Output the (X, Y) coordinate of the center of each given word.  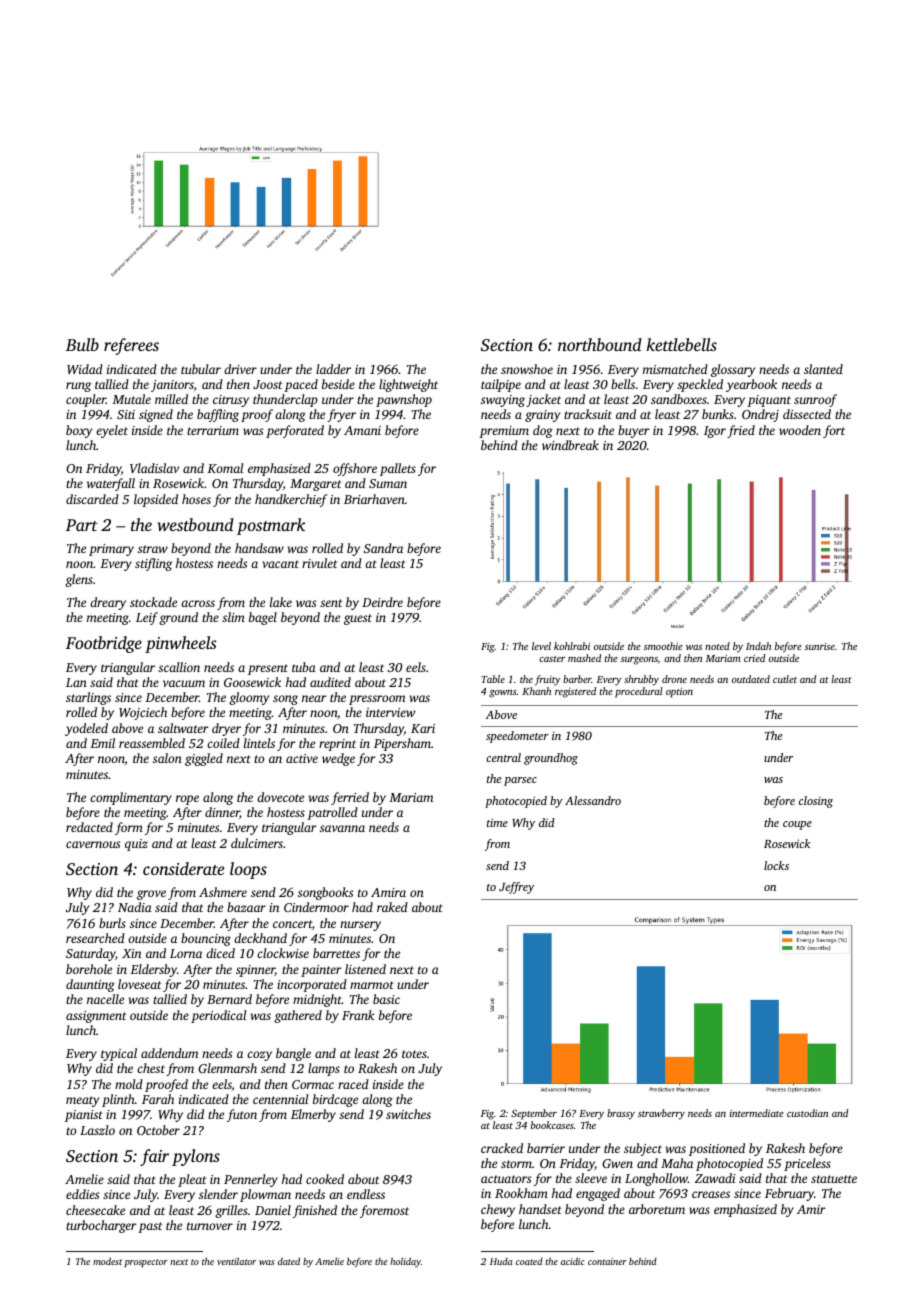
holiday (405, 1262)
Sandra (383, 548)
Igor (715, 432)
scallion (179, 667)
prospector (146, 1263)
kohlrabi (572, 646)
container (607, 1261)
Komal (225, 468)
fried (741, 431)
